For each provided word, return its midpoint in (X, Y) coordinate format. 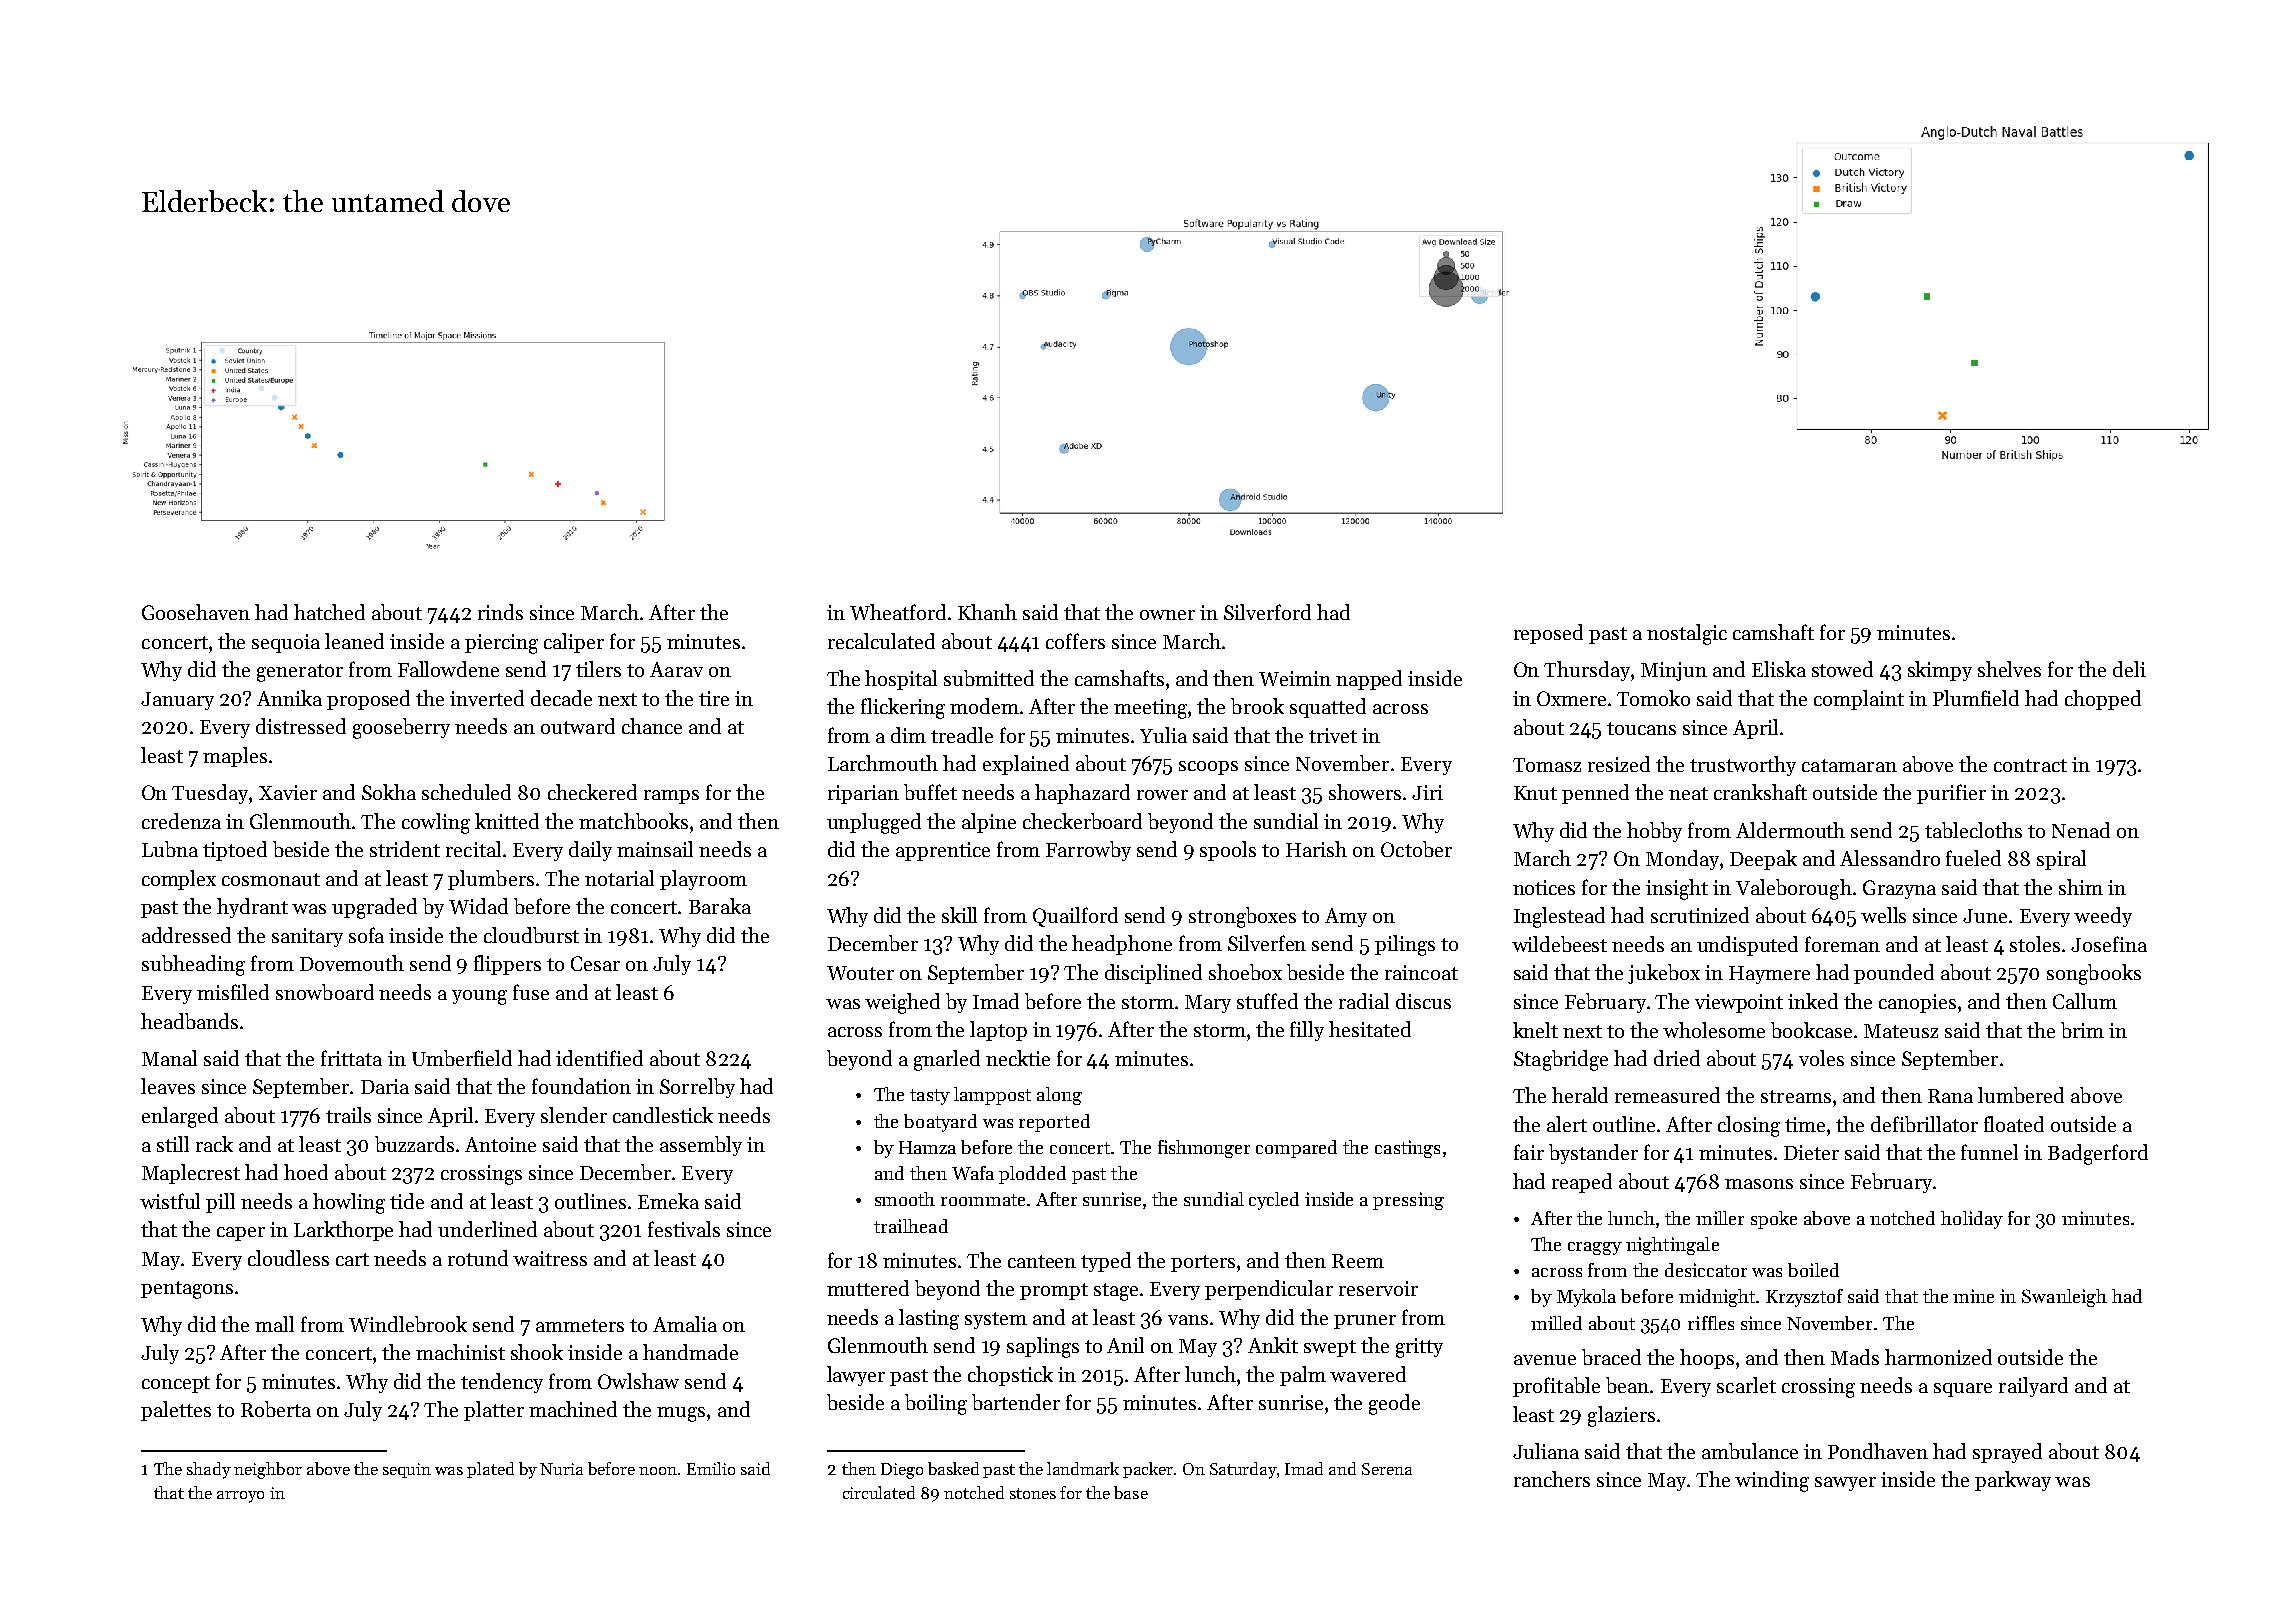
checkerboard (1082, 821)
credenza (181, 821)
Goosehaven (196, 612)
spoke (1774, 1220)
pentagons (187, 1290)
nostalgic (1687, 634)
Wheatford (898, 612)
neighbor (268, 1470)
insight (1677, 889)
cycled (1274, 1201)
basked (953, 1468)
